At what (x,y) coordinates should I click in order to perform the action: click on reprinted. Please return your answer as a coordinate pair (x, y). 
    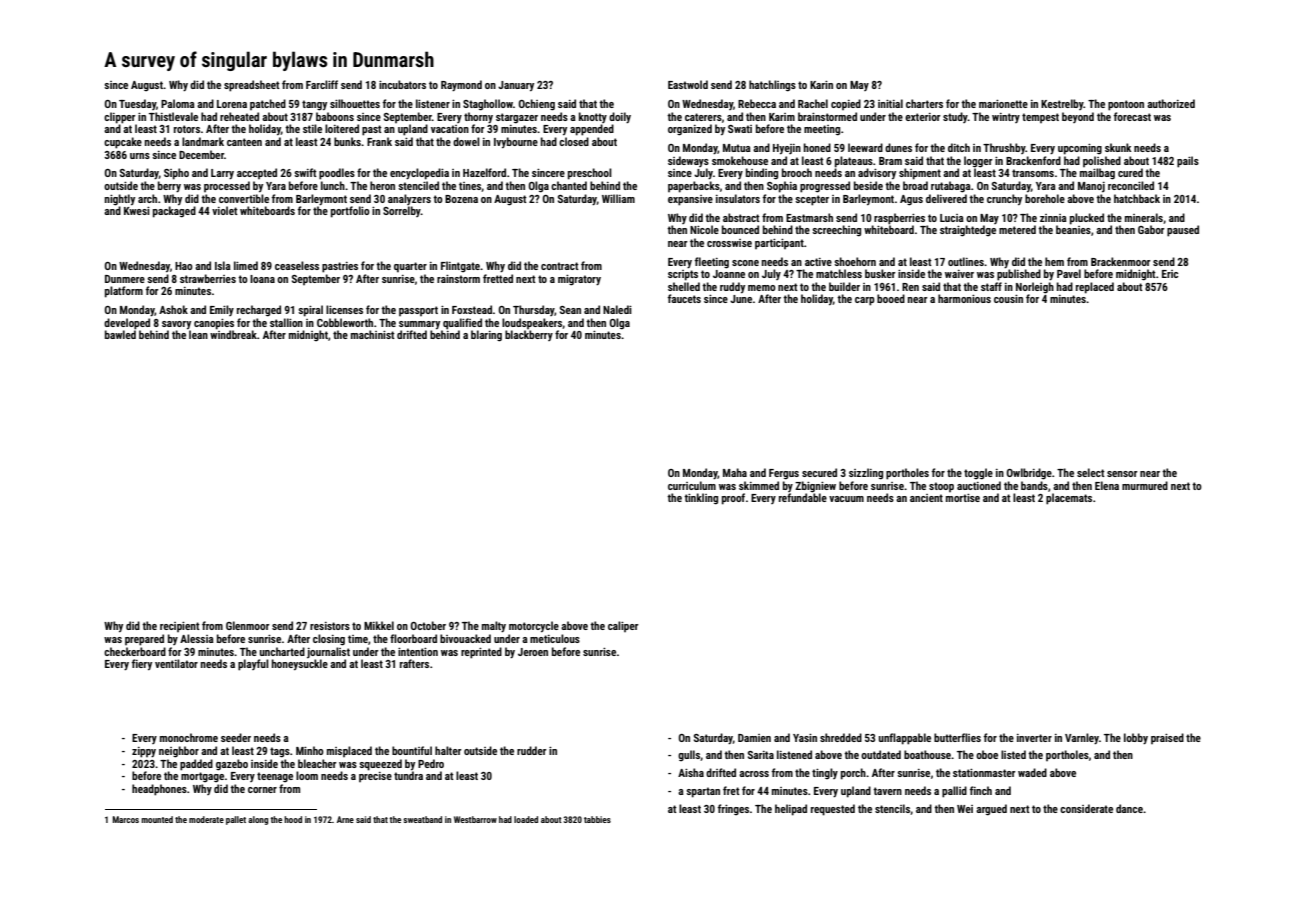
    Looking at the image, I should click on (481, 653).
